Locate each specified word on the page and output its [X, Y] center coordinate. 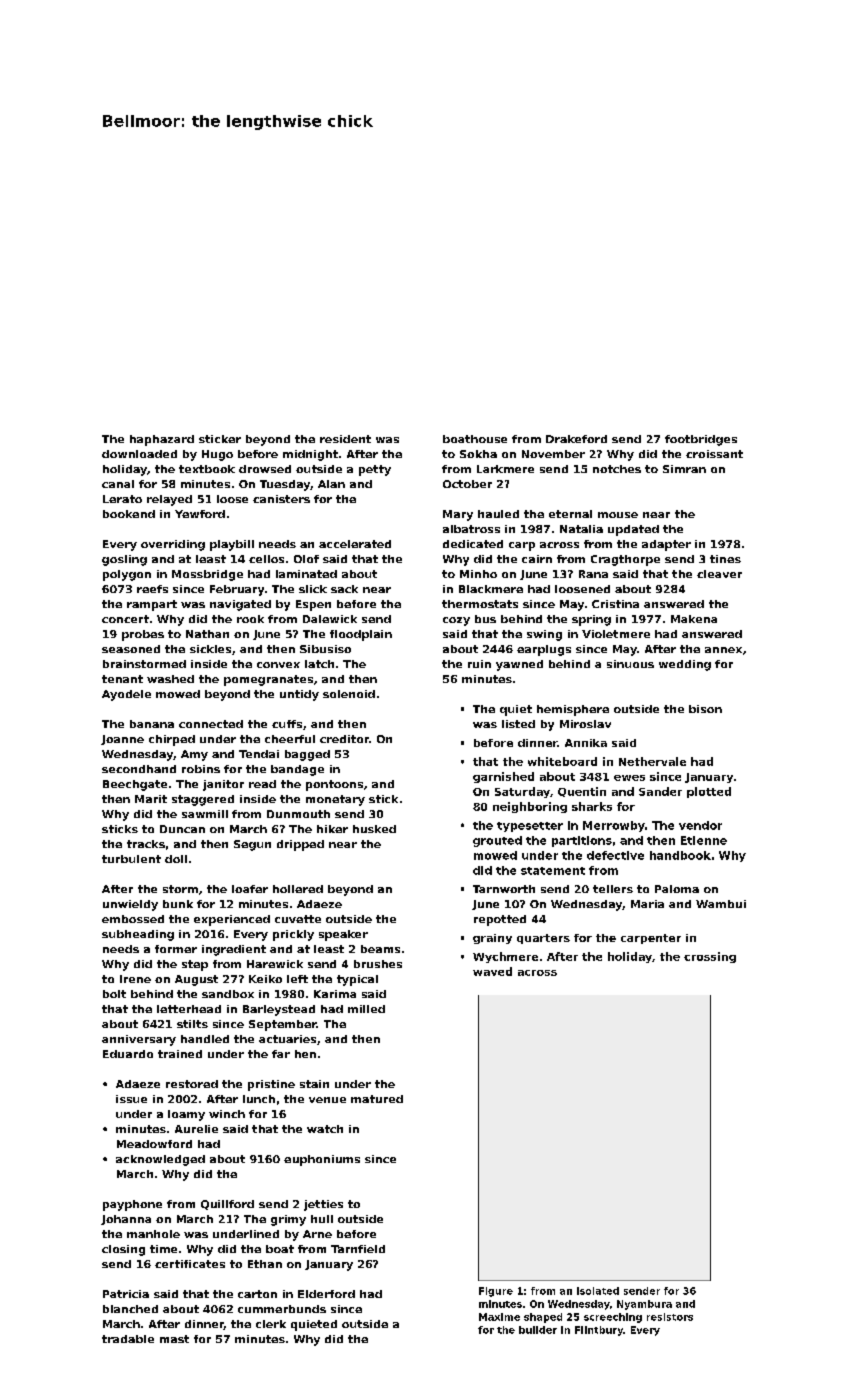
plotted [709, 792]
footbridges [701, 440]
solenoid [349, 694]
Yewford [200, 514]
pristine [271, 1085]
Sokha [478, 454]
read [262, 784]
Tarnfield [358, 1249]
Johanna [126, 1220]
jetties [323, 1205]
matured [377, 1099]
